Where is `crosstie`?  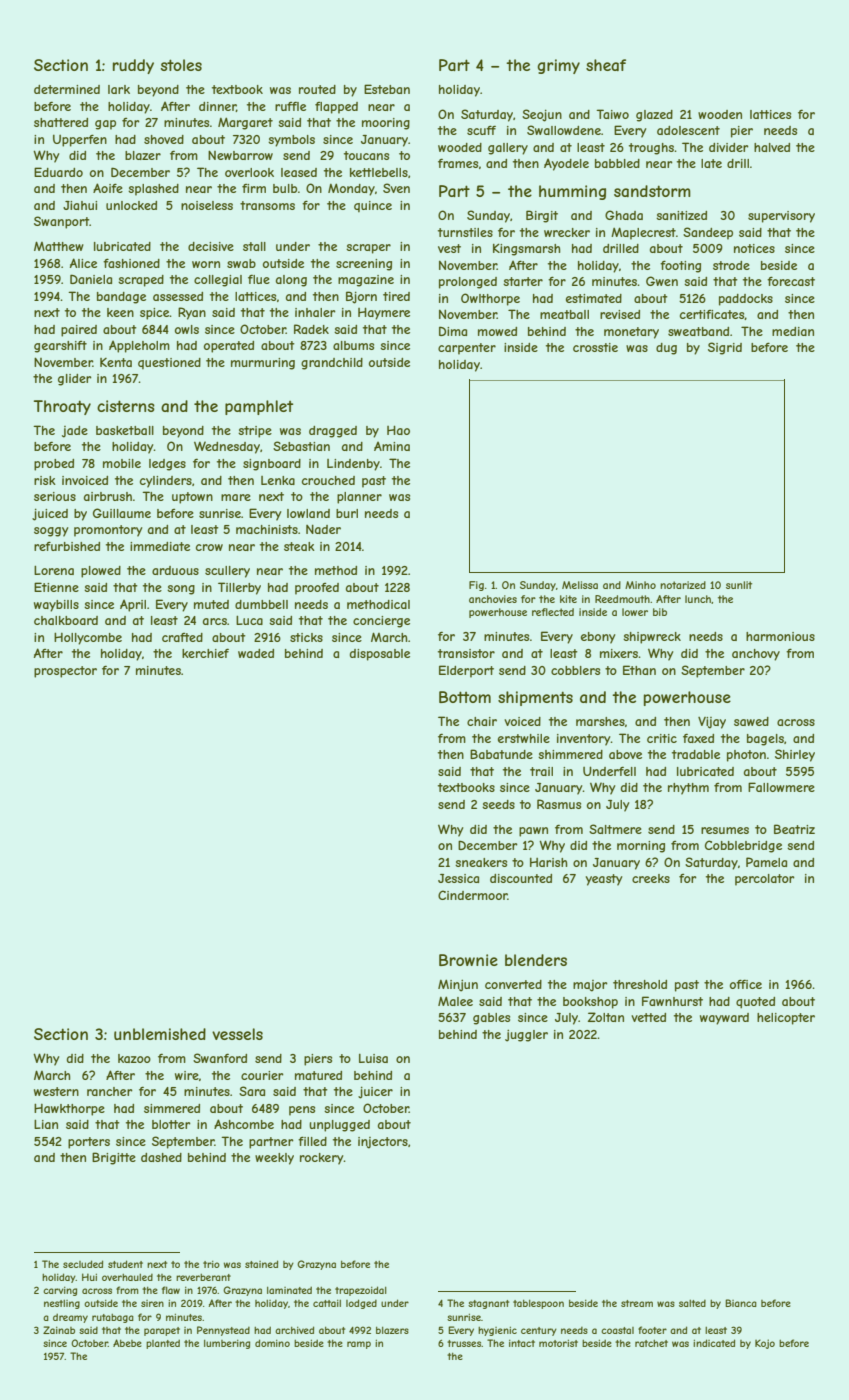 crosstie is located at coordinates (595, 347).
